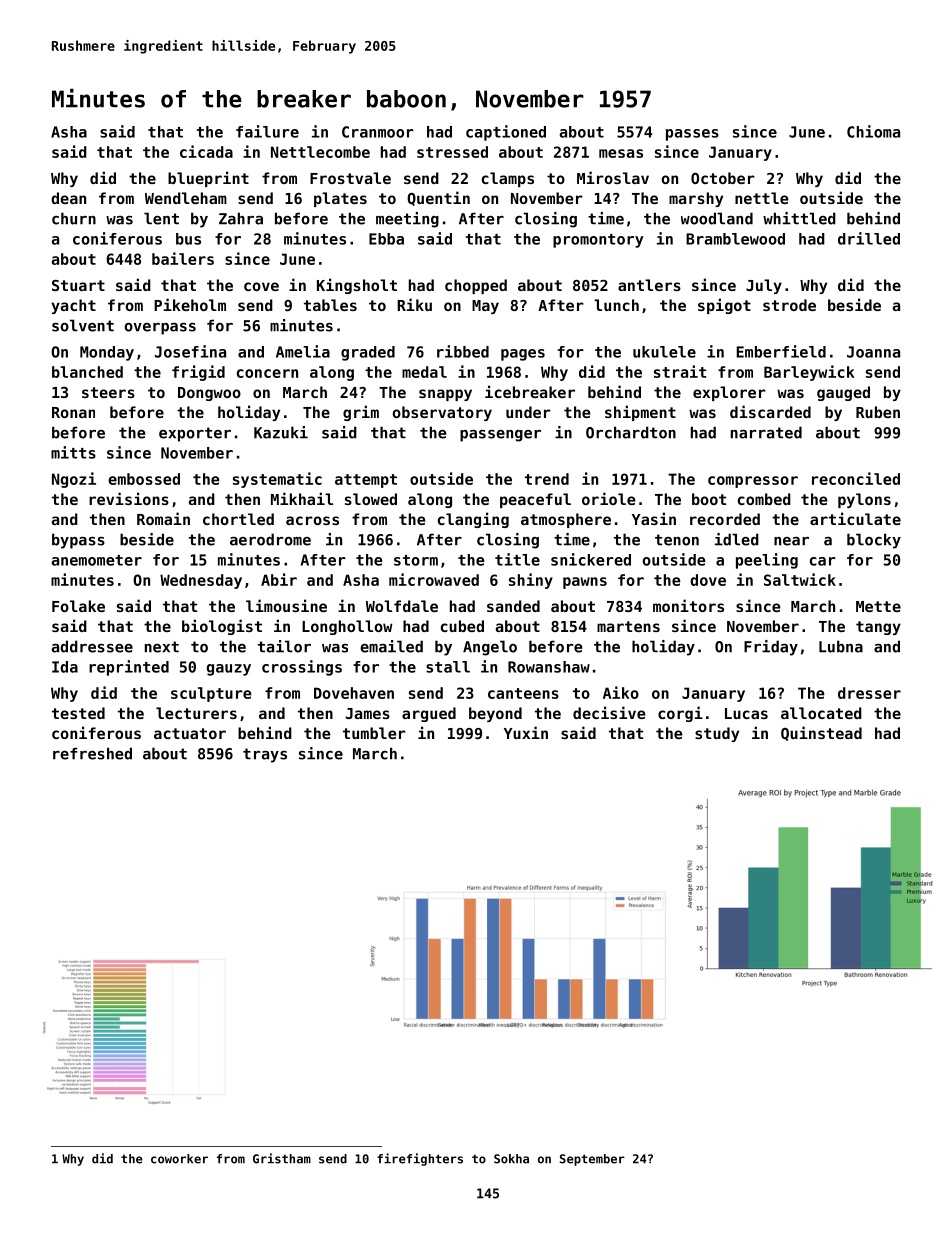 The width and height of the screenshot is (952, 1233). I want to click on Chioma, so click(873, 131).
